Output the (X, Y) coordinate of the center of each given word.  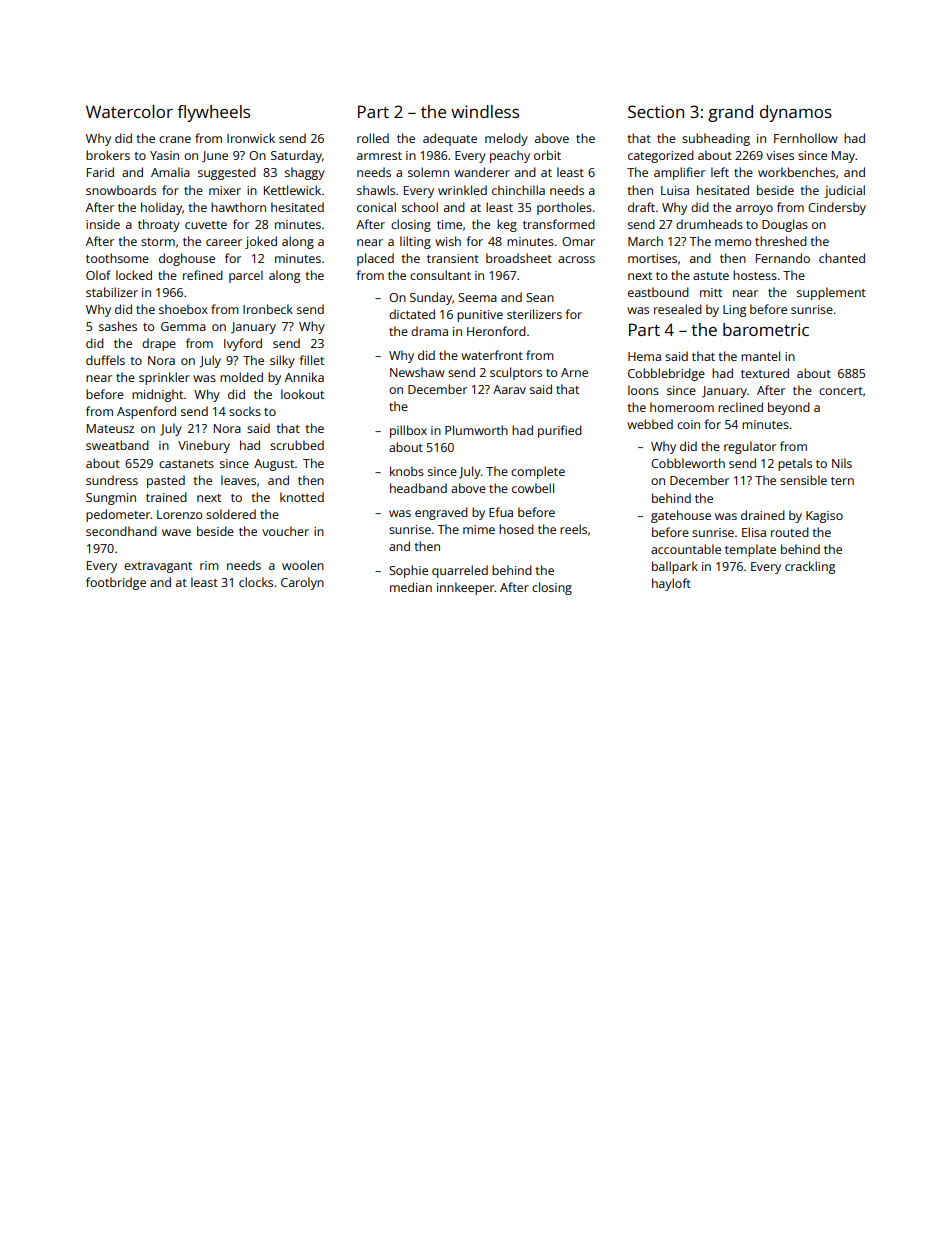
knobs (407, 471)
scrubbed (297, 445)
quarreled (460, 571)
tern (842, 481)
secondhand (121, 531)
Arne (574, 372)
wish (448, 241)
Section (656, 111)
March (645, 241)
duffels (105, 360)
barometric (766, 329)
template (750, 550)
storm (158, 242)
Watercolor (129, 111)
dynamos (796, 113)
